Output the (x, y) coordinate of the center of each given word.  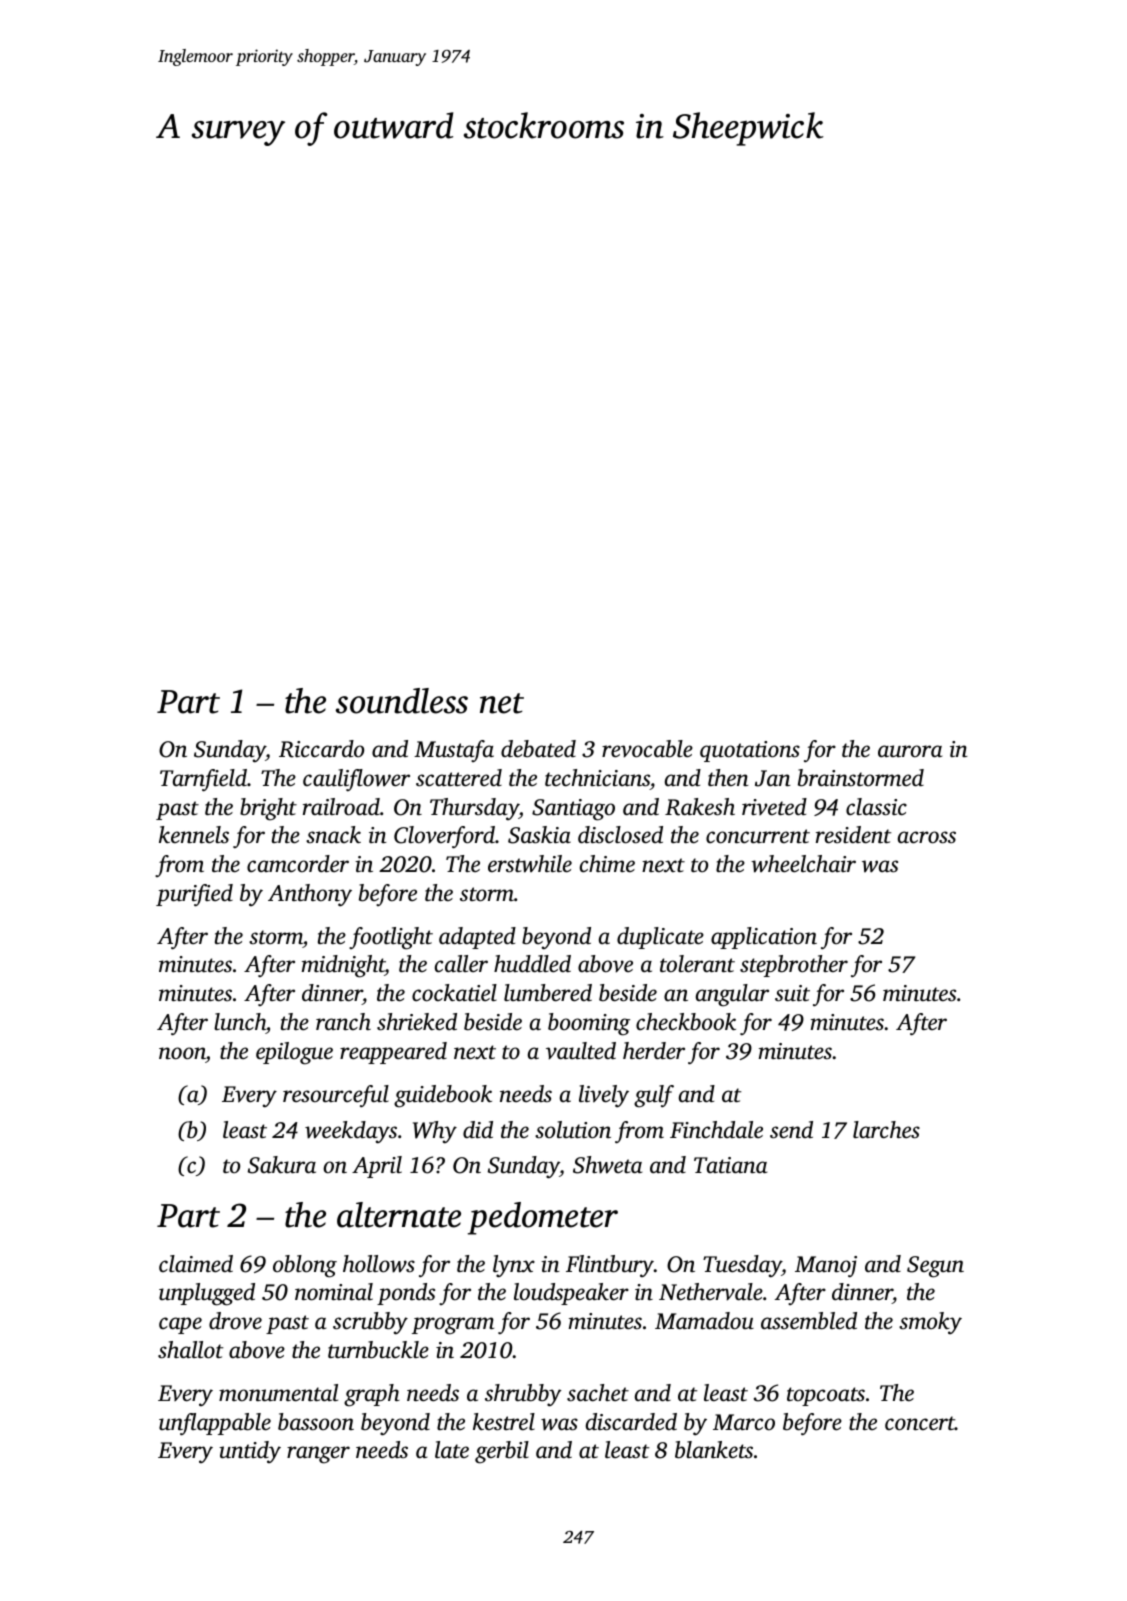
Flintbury (610, 1266)
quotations (750, 751)
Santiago (573, 810)
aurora (910, 751)
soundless (402, 701)
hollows (379, 1264)
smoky (930, 1323)
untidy (250, 1452)
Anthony (310, 895)
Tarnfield (203, 780)
